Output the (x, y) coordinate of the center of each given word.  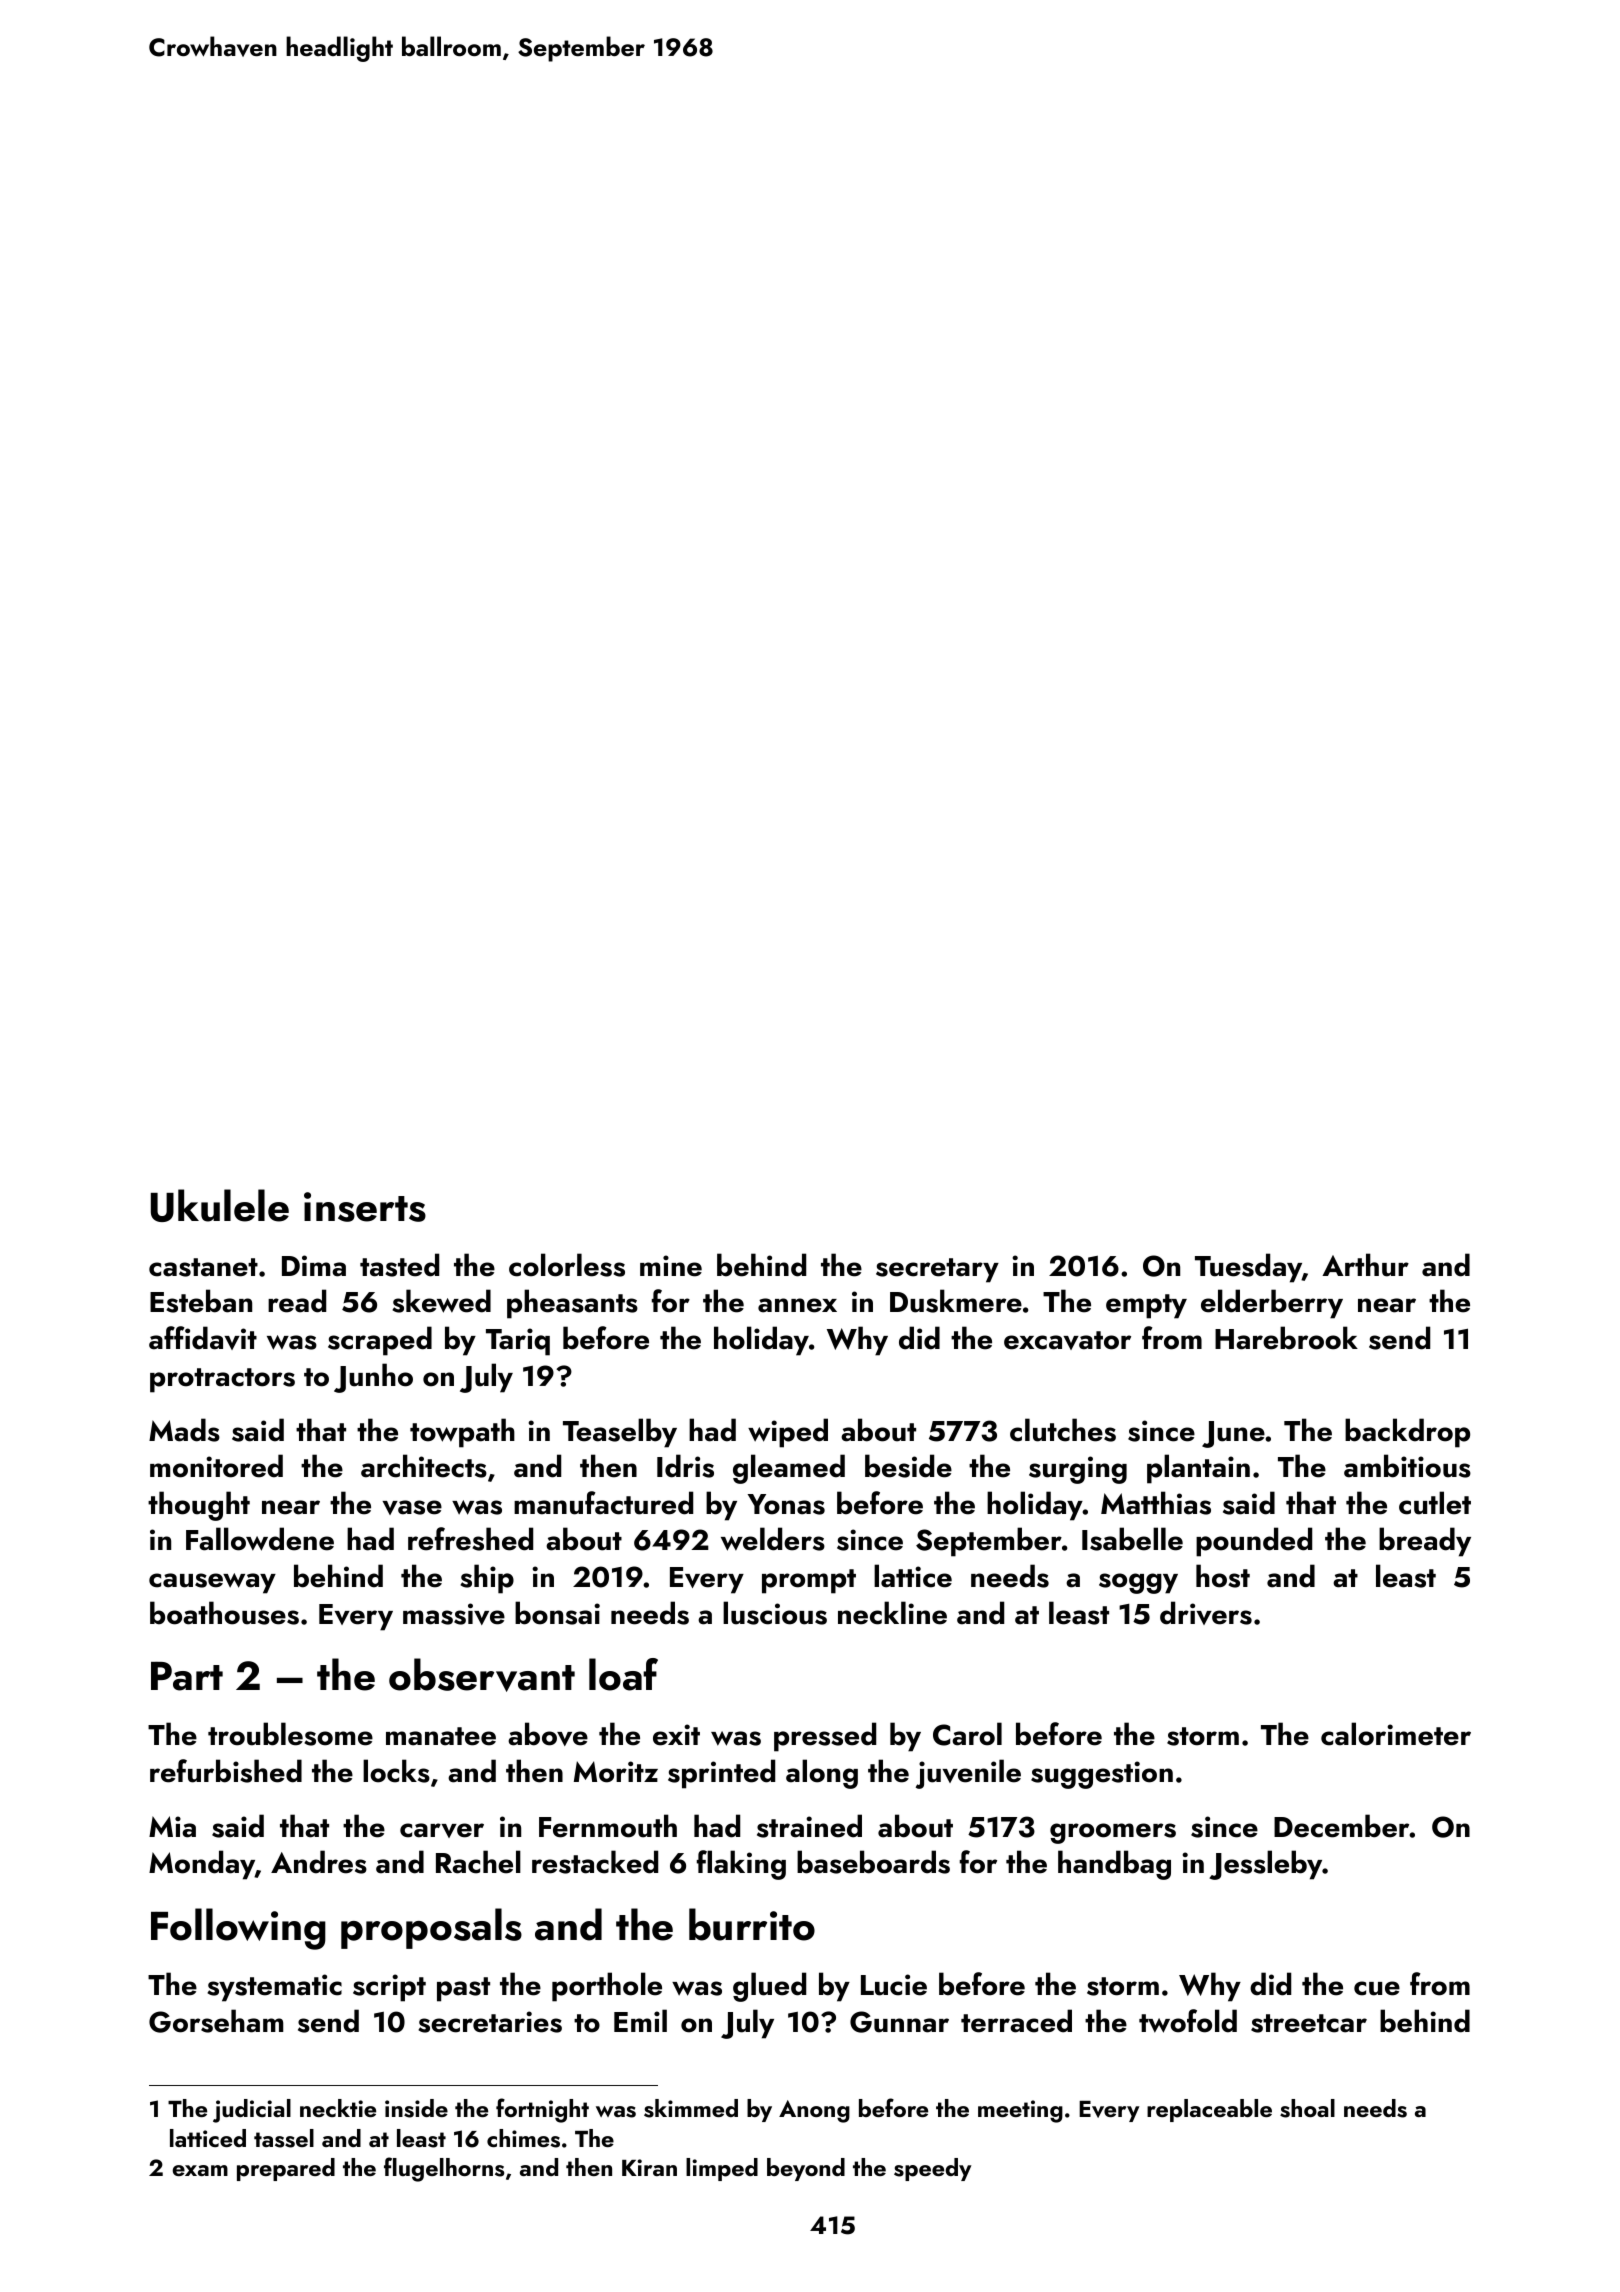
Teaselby (620, 1433)
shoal (1307, 2108)
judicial (252, 2111)
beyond (806, 2169)
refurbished (226, 1771)
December (1342, 1826)
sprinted (721, 1774)
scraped (380, 1341)
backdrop (1407, 1433)
